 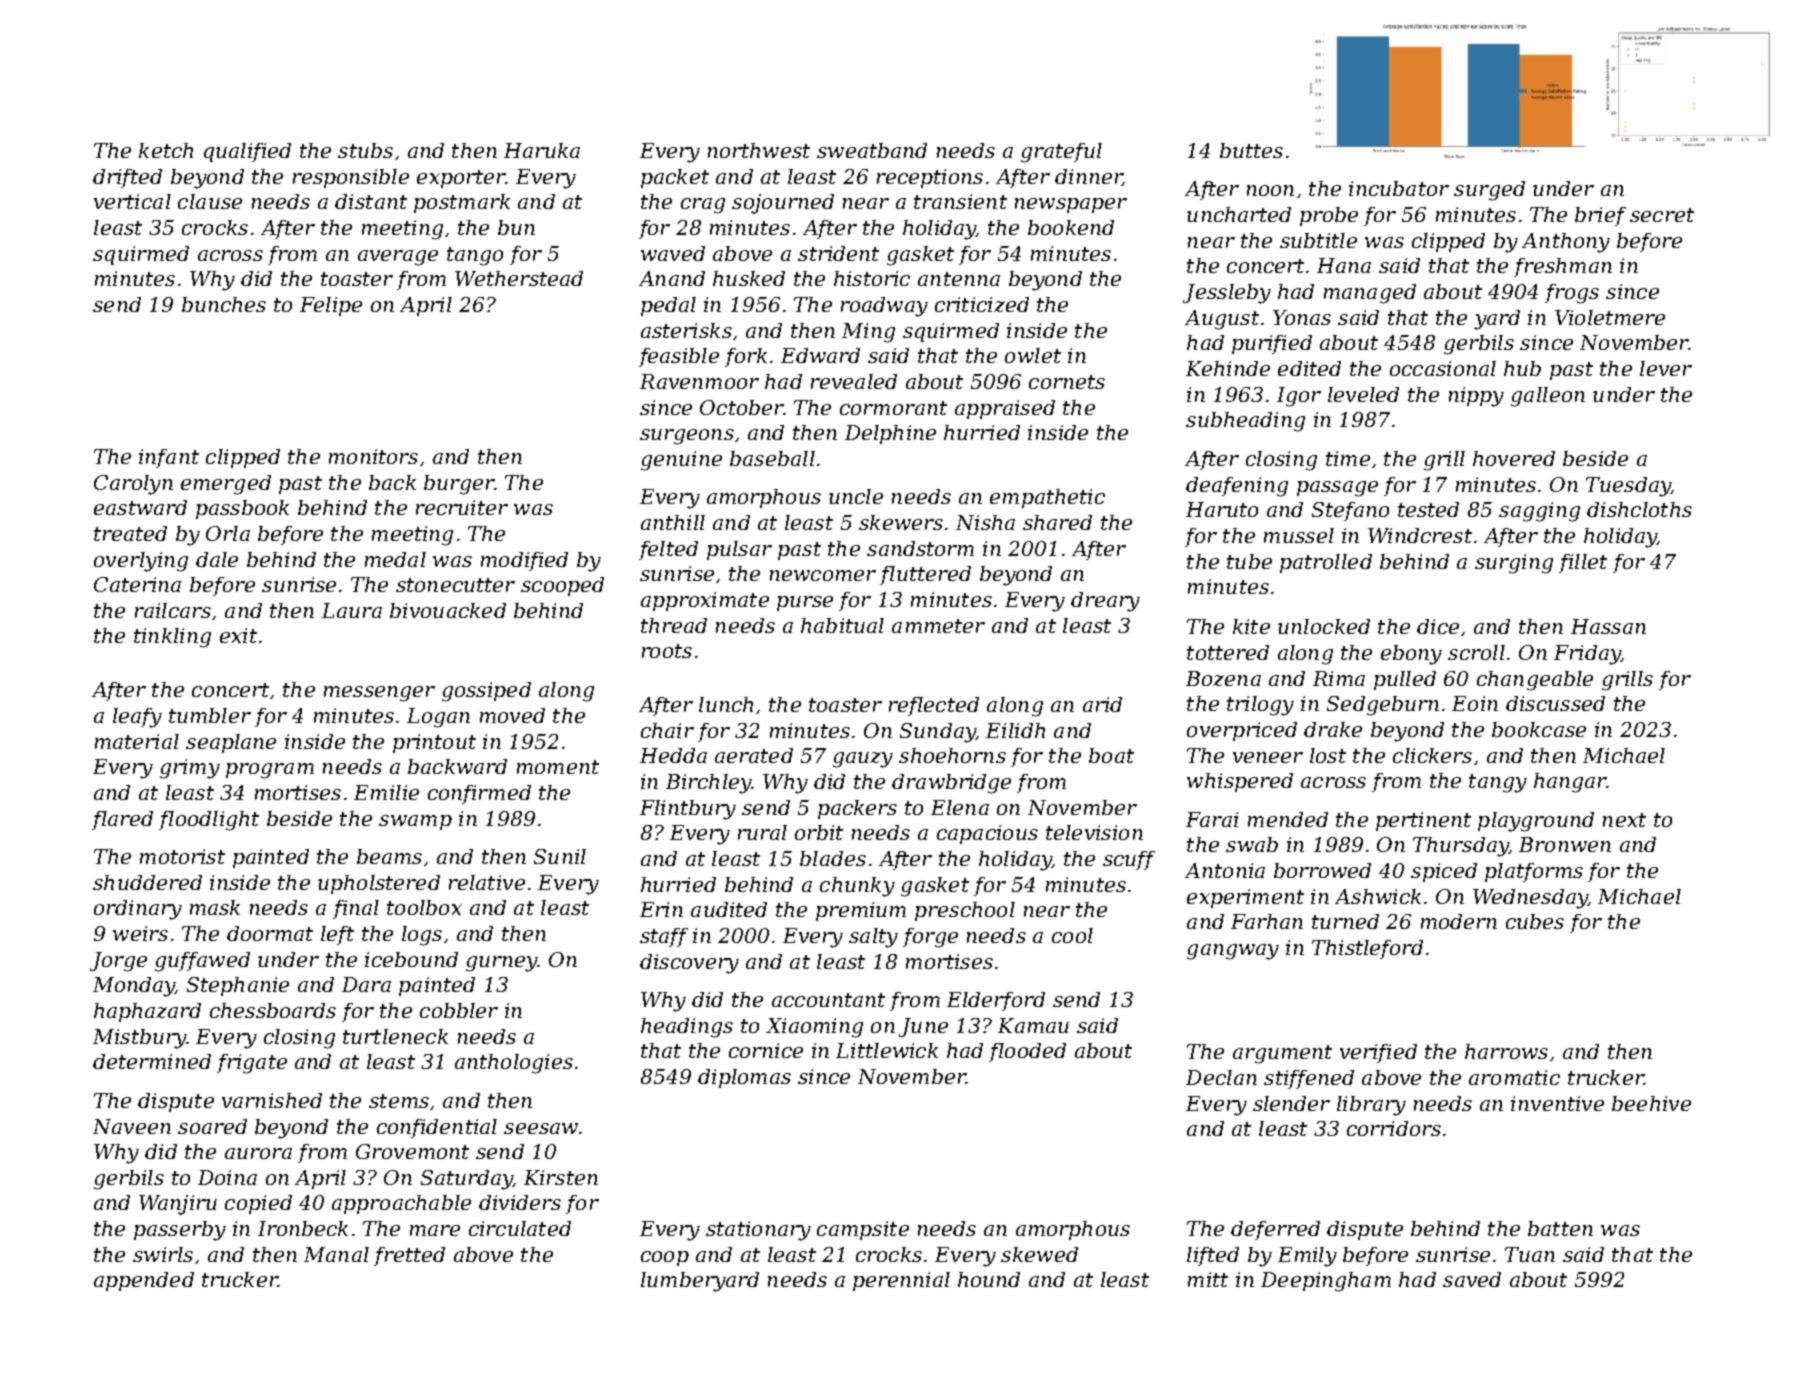 I want to click on appended, so click(x=144, y=1281).
